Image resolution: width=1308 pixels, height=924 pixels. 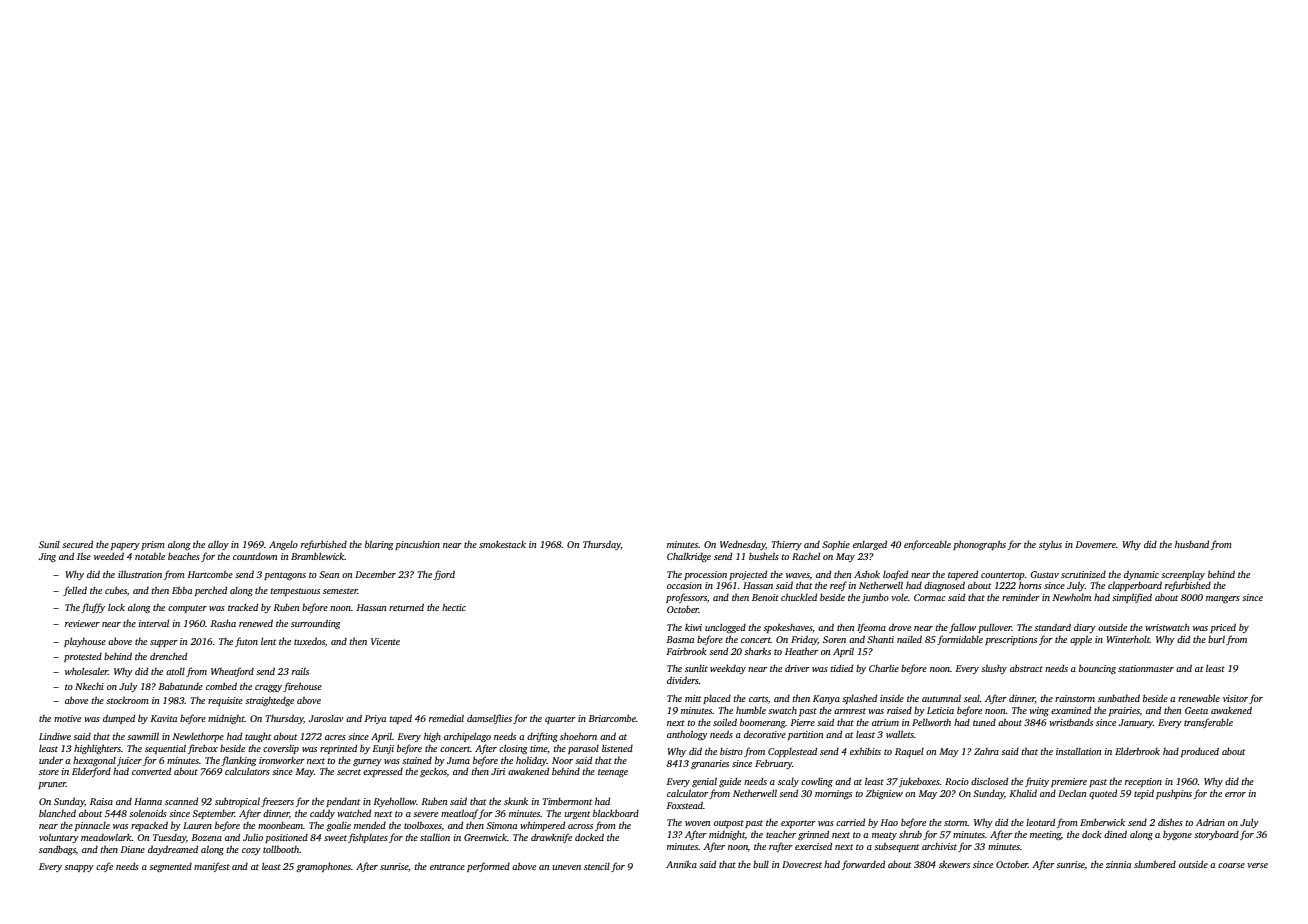 I want to click on chuckled, so click(x=799, y=597).
